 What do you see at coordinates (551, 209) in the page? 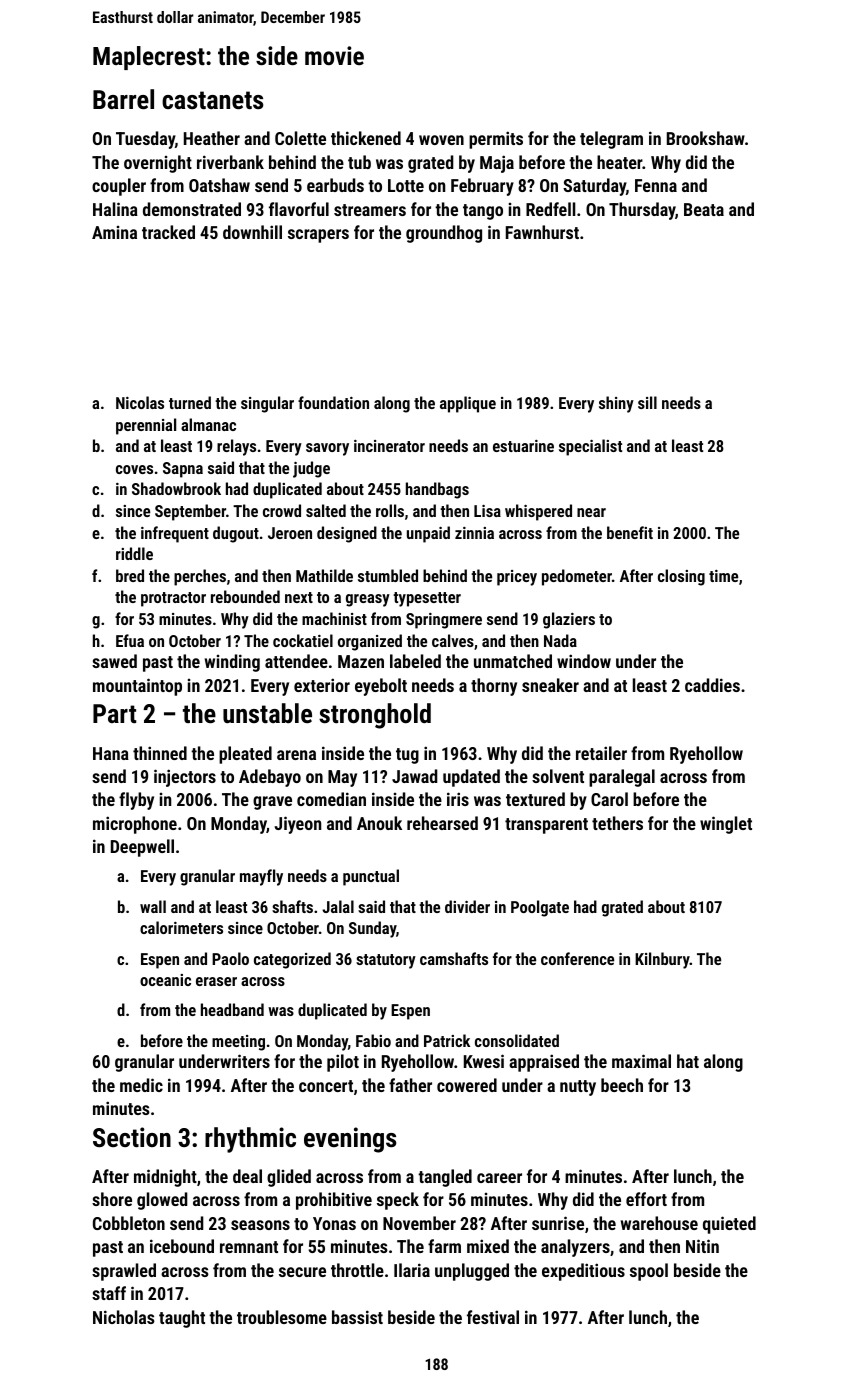
I see `Redfell` at bounding box center [551, 209].
